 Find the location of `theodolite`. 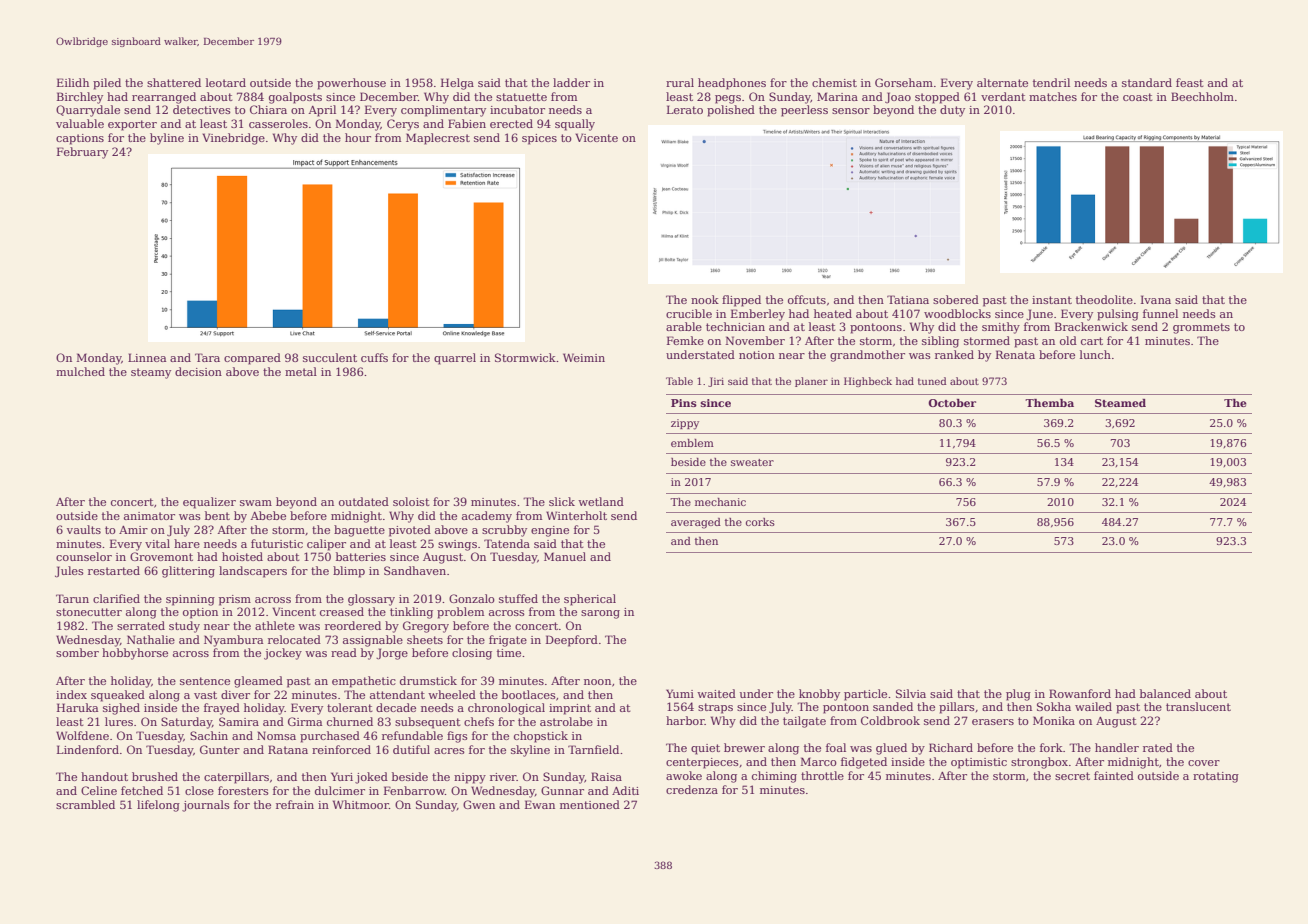

theodolite is located at coordinates (1104, 299).
